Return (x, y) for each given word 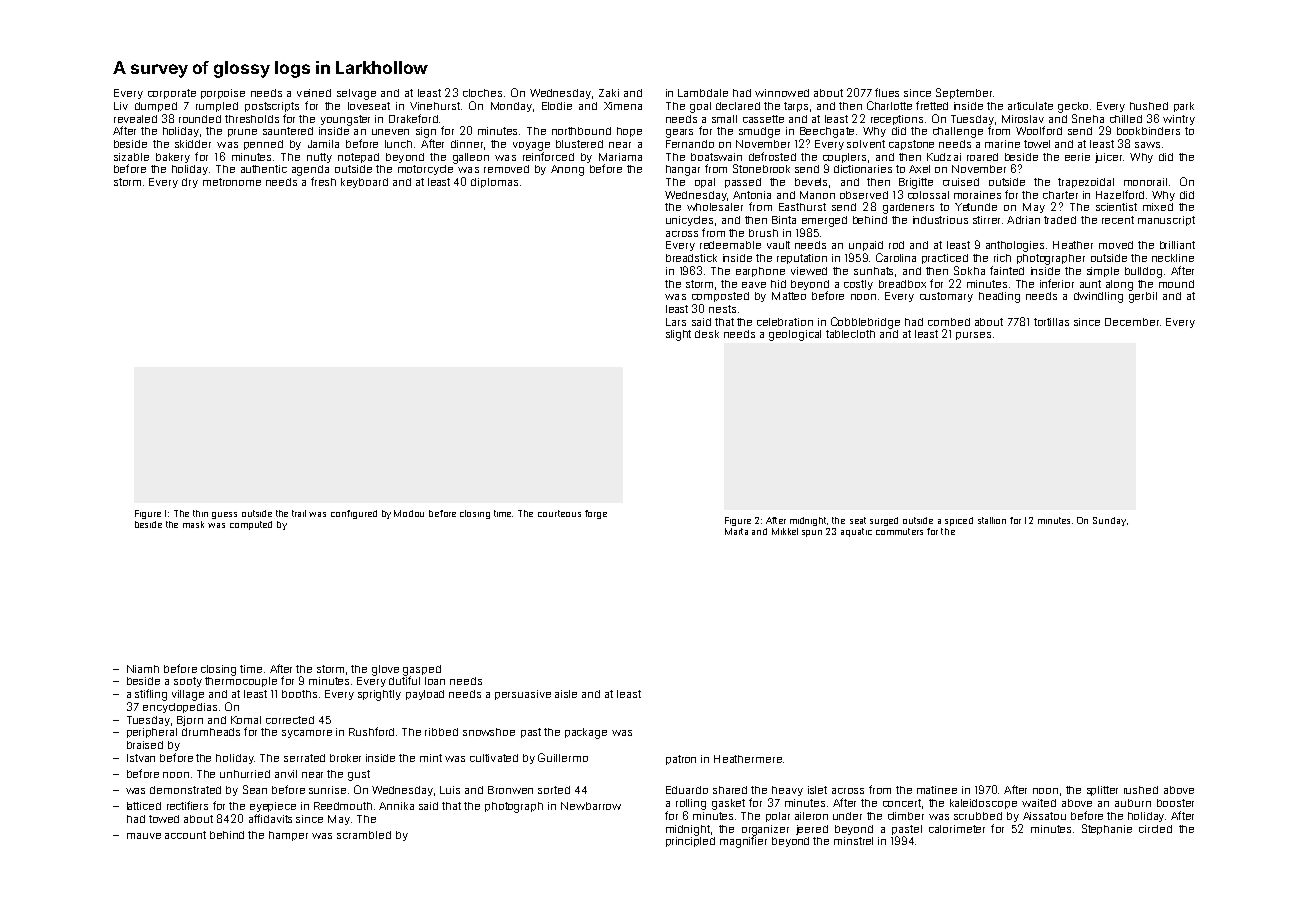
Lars (676, 322)
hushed (1149, 106)
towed (164, 819)
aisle (566, 694)
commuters (899, 531)
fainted (1007, 270)
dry (190, 183)
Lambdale (703, 93)
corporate (172, 94)
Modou (409, 513)
